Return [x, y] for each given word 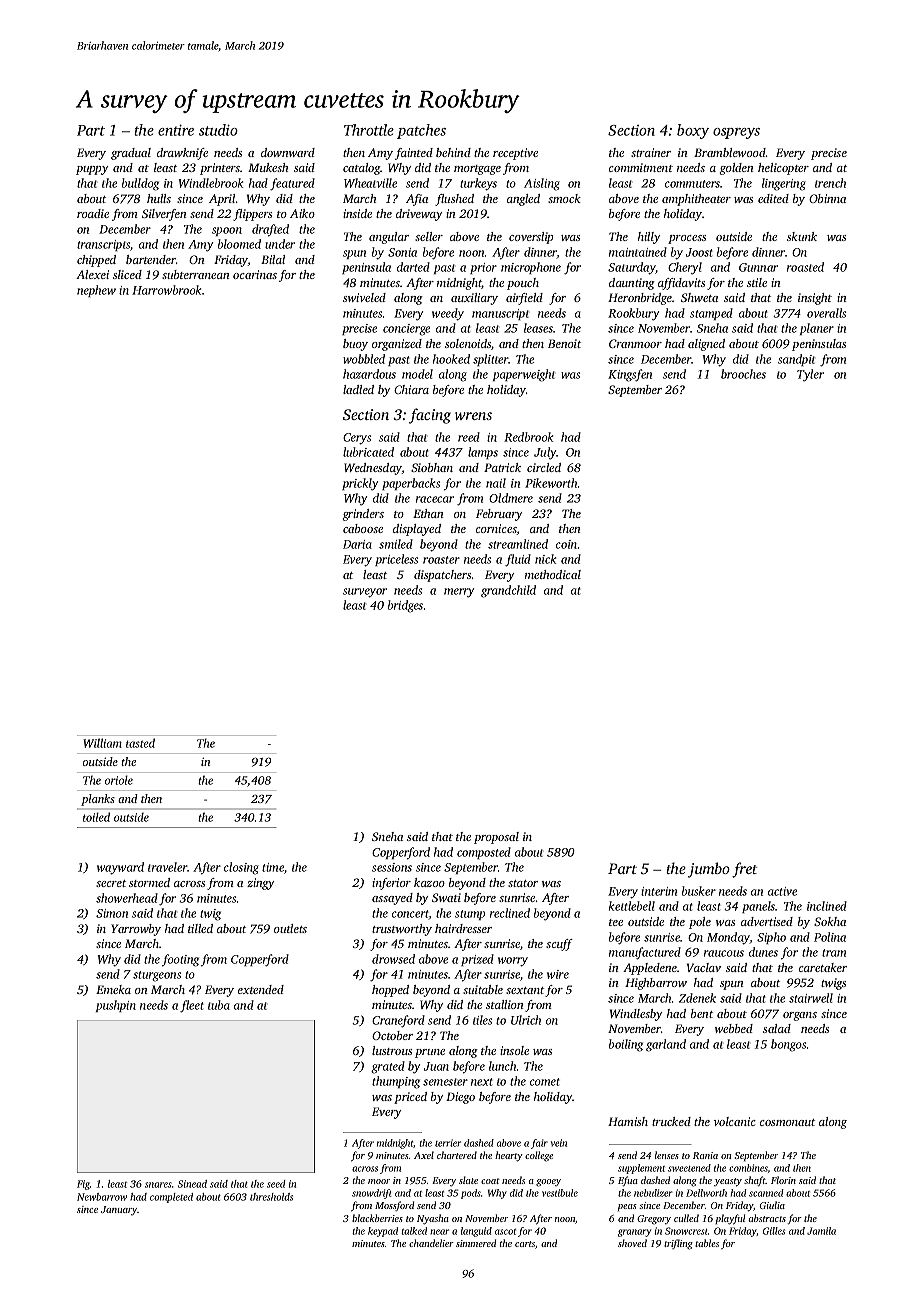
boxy [693, 131]
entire [176, 130]
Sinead [192, 1184]
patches [421, 131]
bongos [788, 1045]
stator [523, 883]
